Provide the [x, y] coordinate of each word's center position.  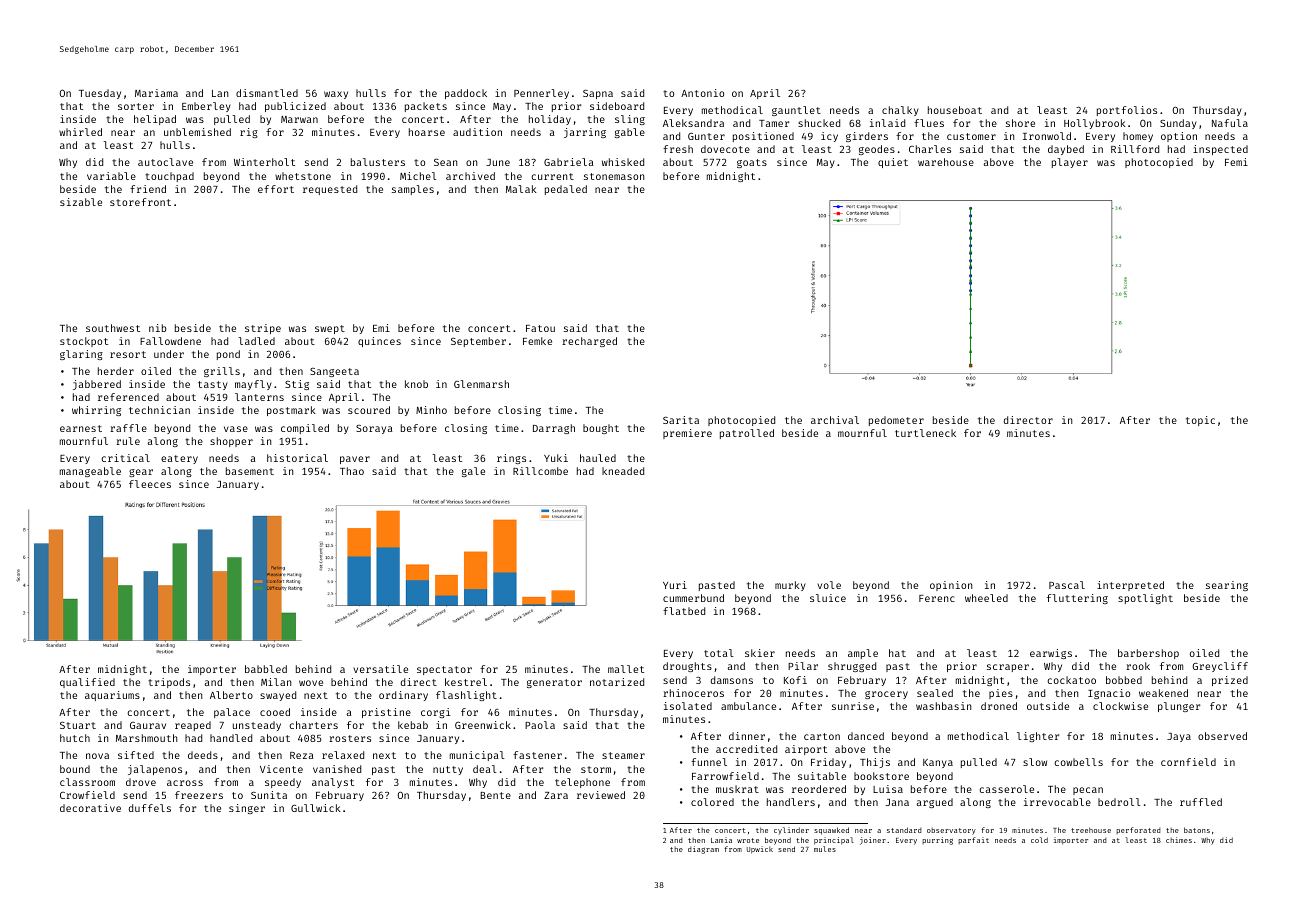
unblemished [197, 132]
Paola [540, 725]
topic [1200, 421]
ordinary [403, 696]
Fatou [540, 328]
